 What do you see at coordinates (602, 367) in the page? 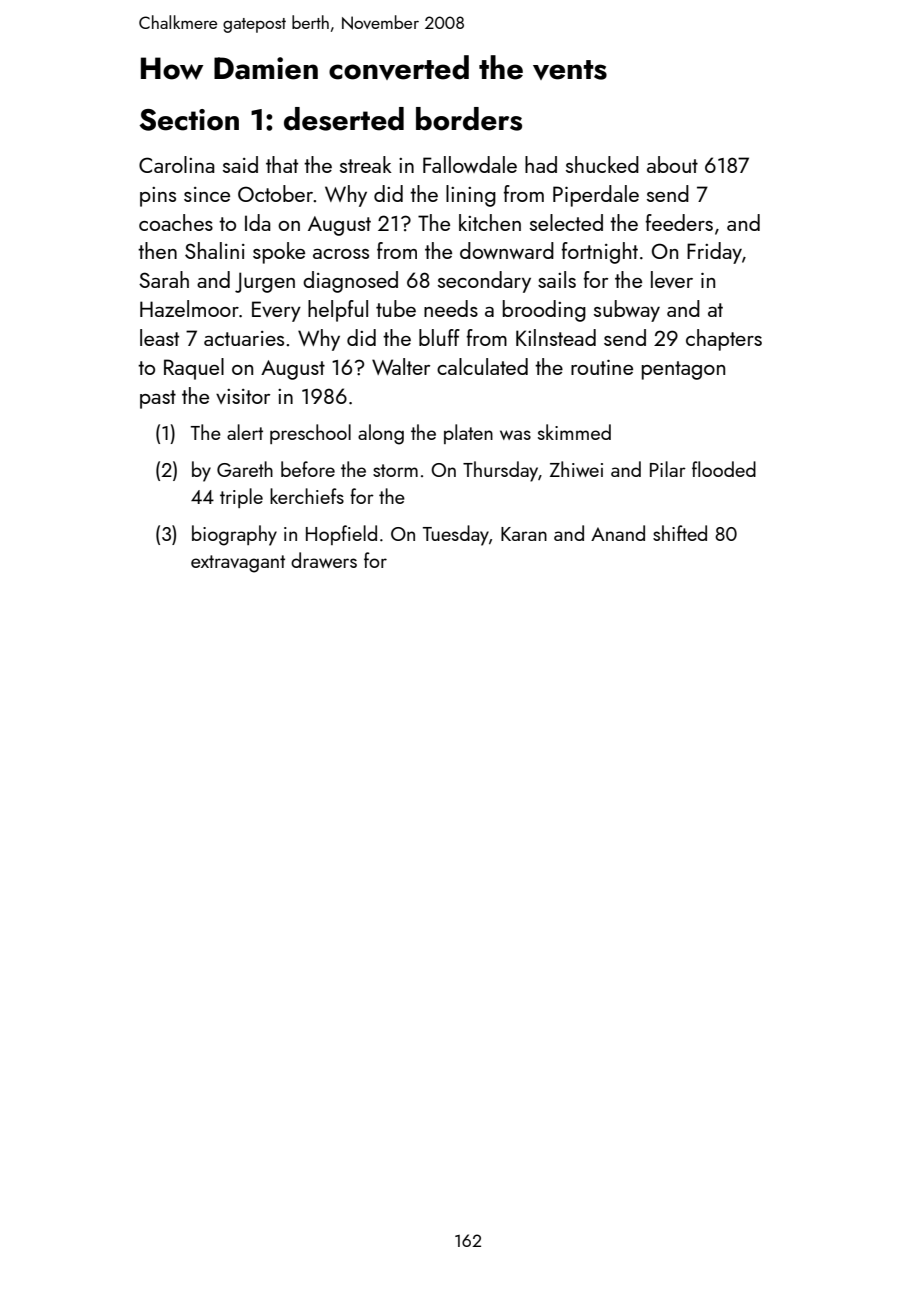
I see `routine` at bounding box center [602, 367].
